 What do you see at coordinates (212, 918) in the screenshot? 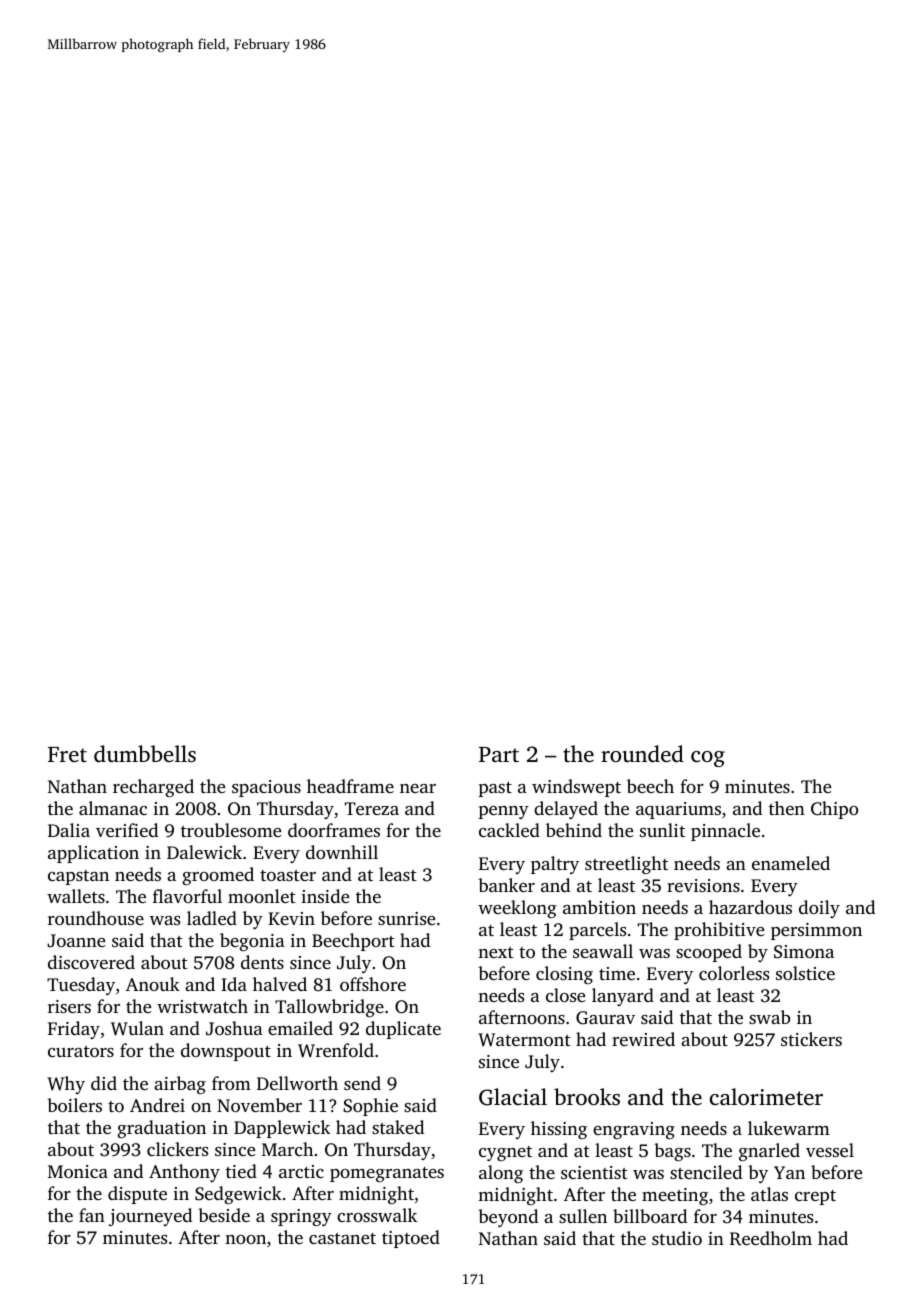
I see `ladled` at bounding box center [212, 918].
